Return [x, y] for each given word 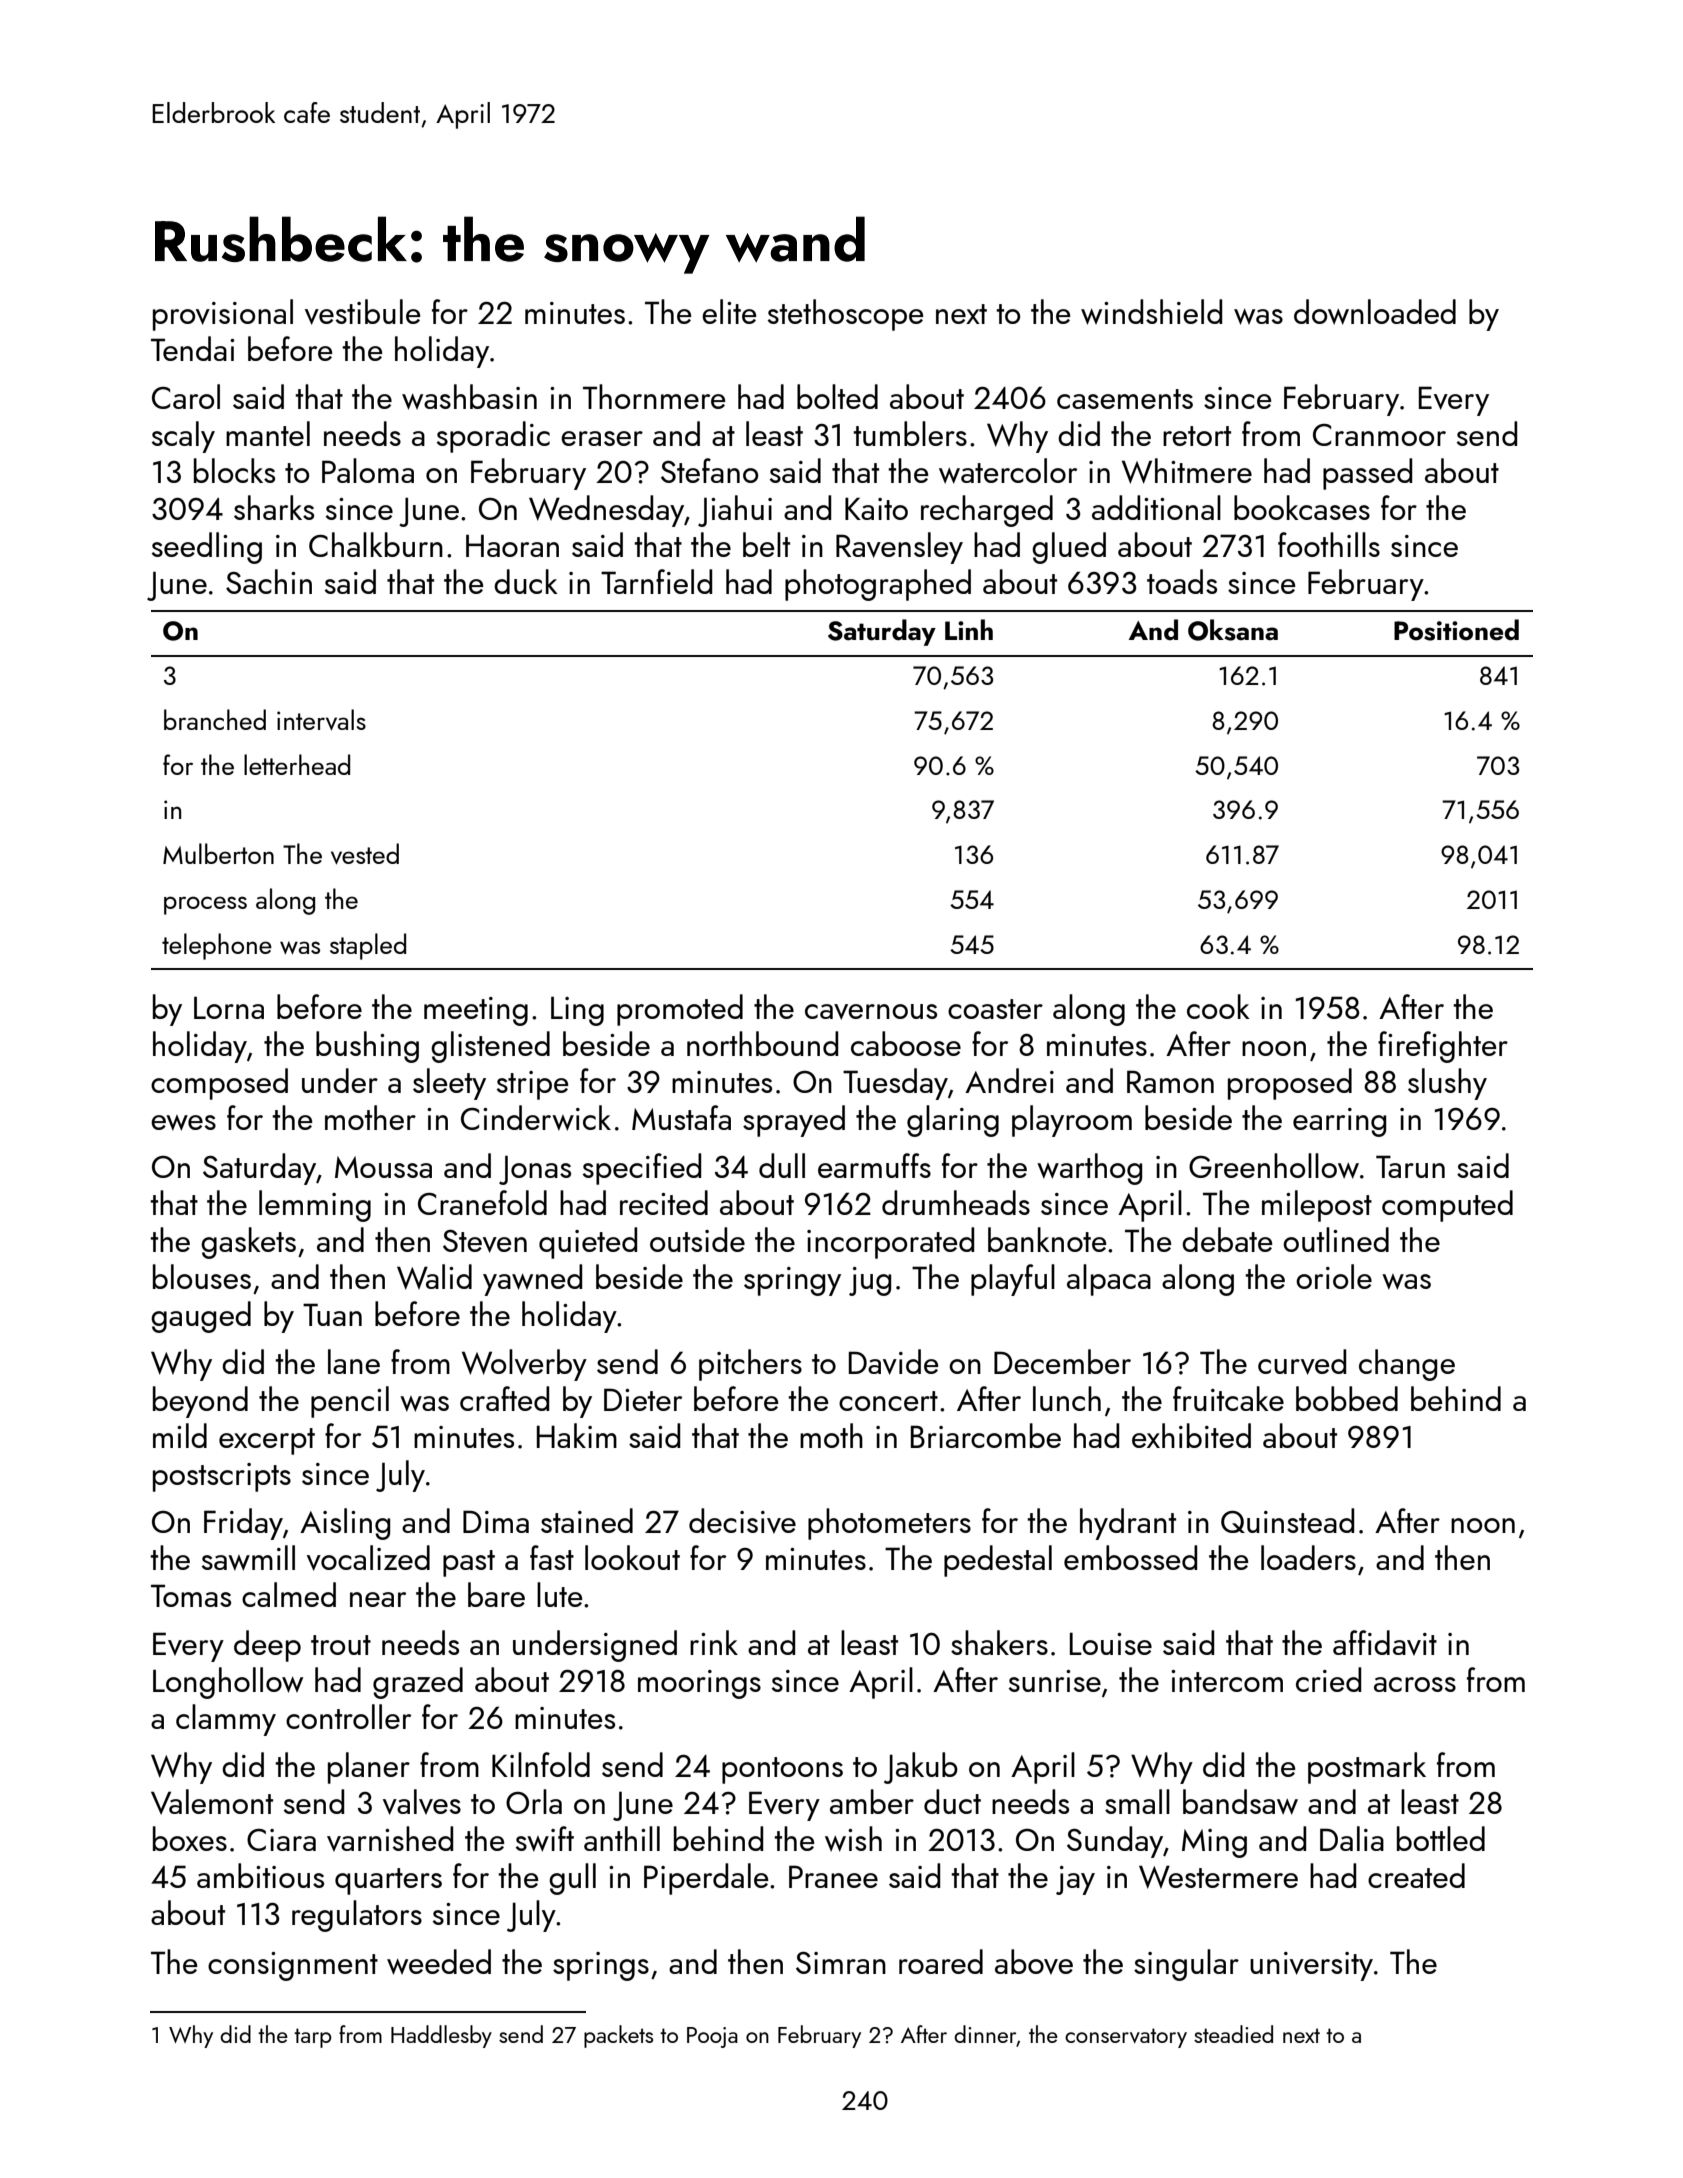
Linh [969, 629]
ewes [183, 1123]
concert [888, 1401]
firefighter [1443, 1047]
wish [853, 1839]
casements [1125, 399]
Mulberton [218, 853]
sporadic [493, 437]
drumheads [956, 1202]
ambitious [260, 1875]
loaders [1308, 1557]
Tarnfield [656, 581]
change [1407, 1365]
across [1415, 1684]
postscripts [222, 1477]
